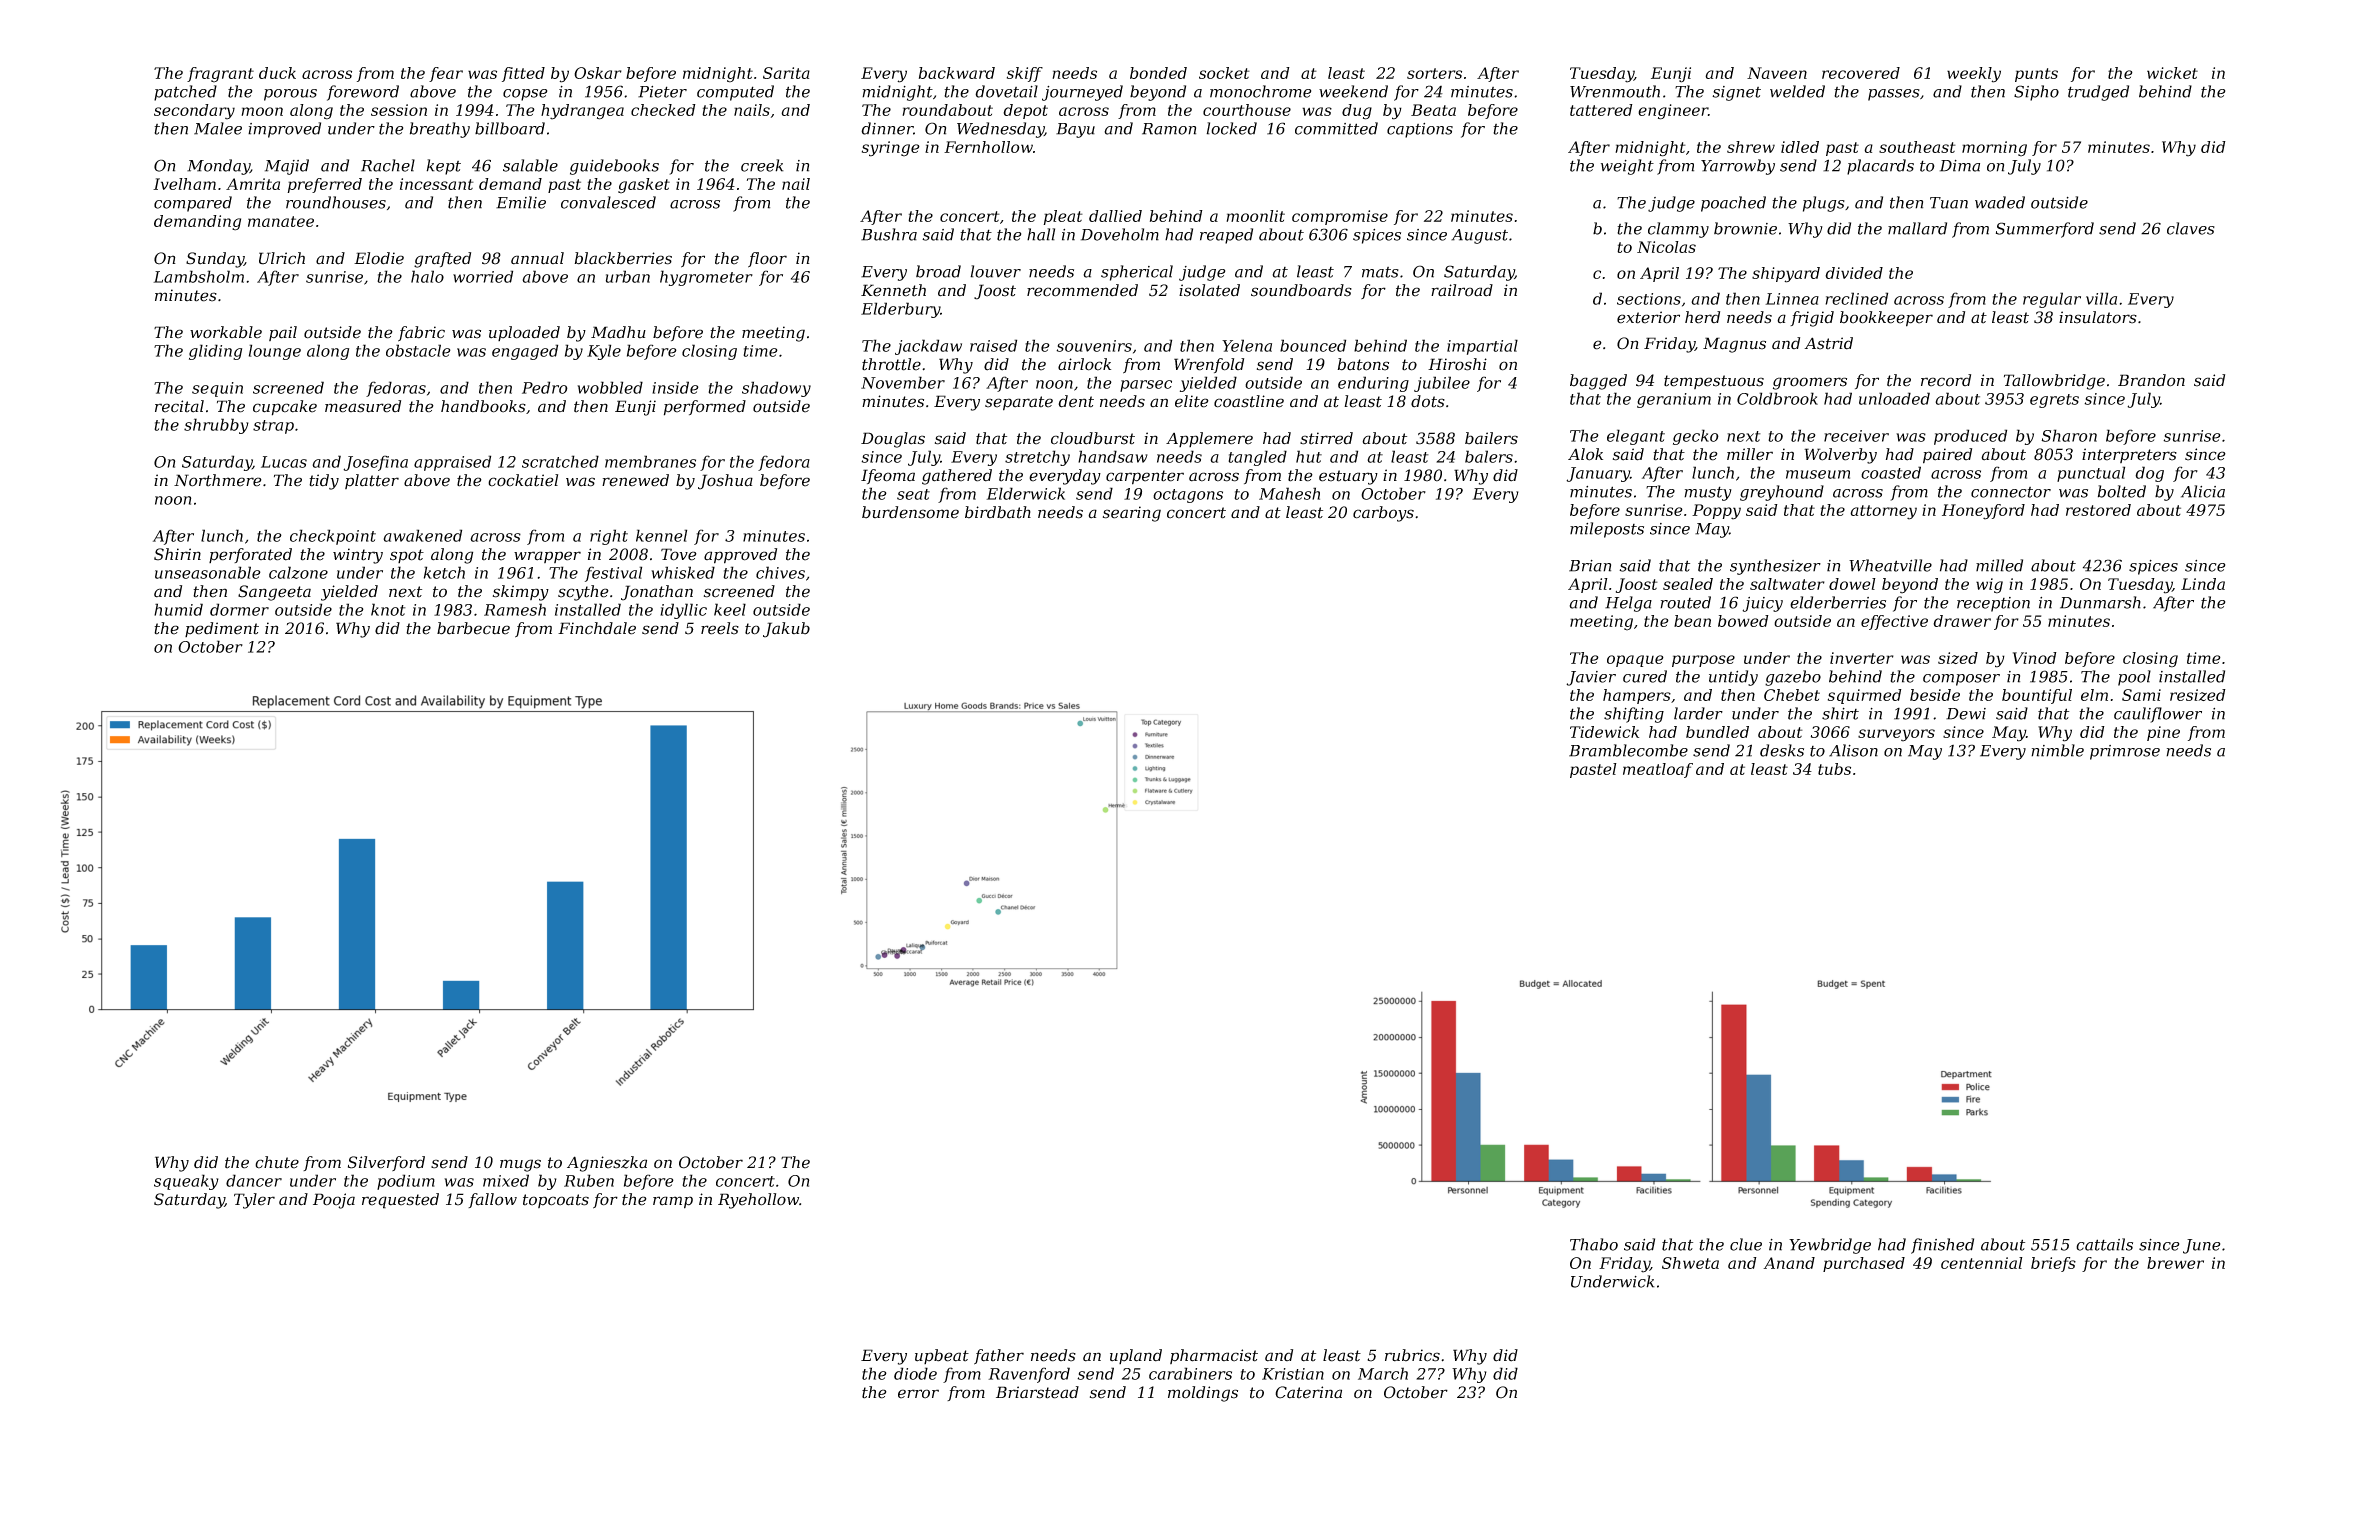 This screenshot has height=1540, width=2380. I want to click on error, so click(918, 1394).
